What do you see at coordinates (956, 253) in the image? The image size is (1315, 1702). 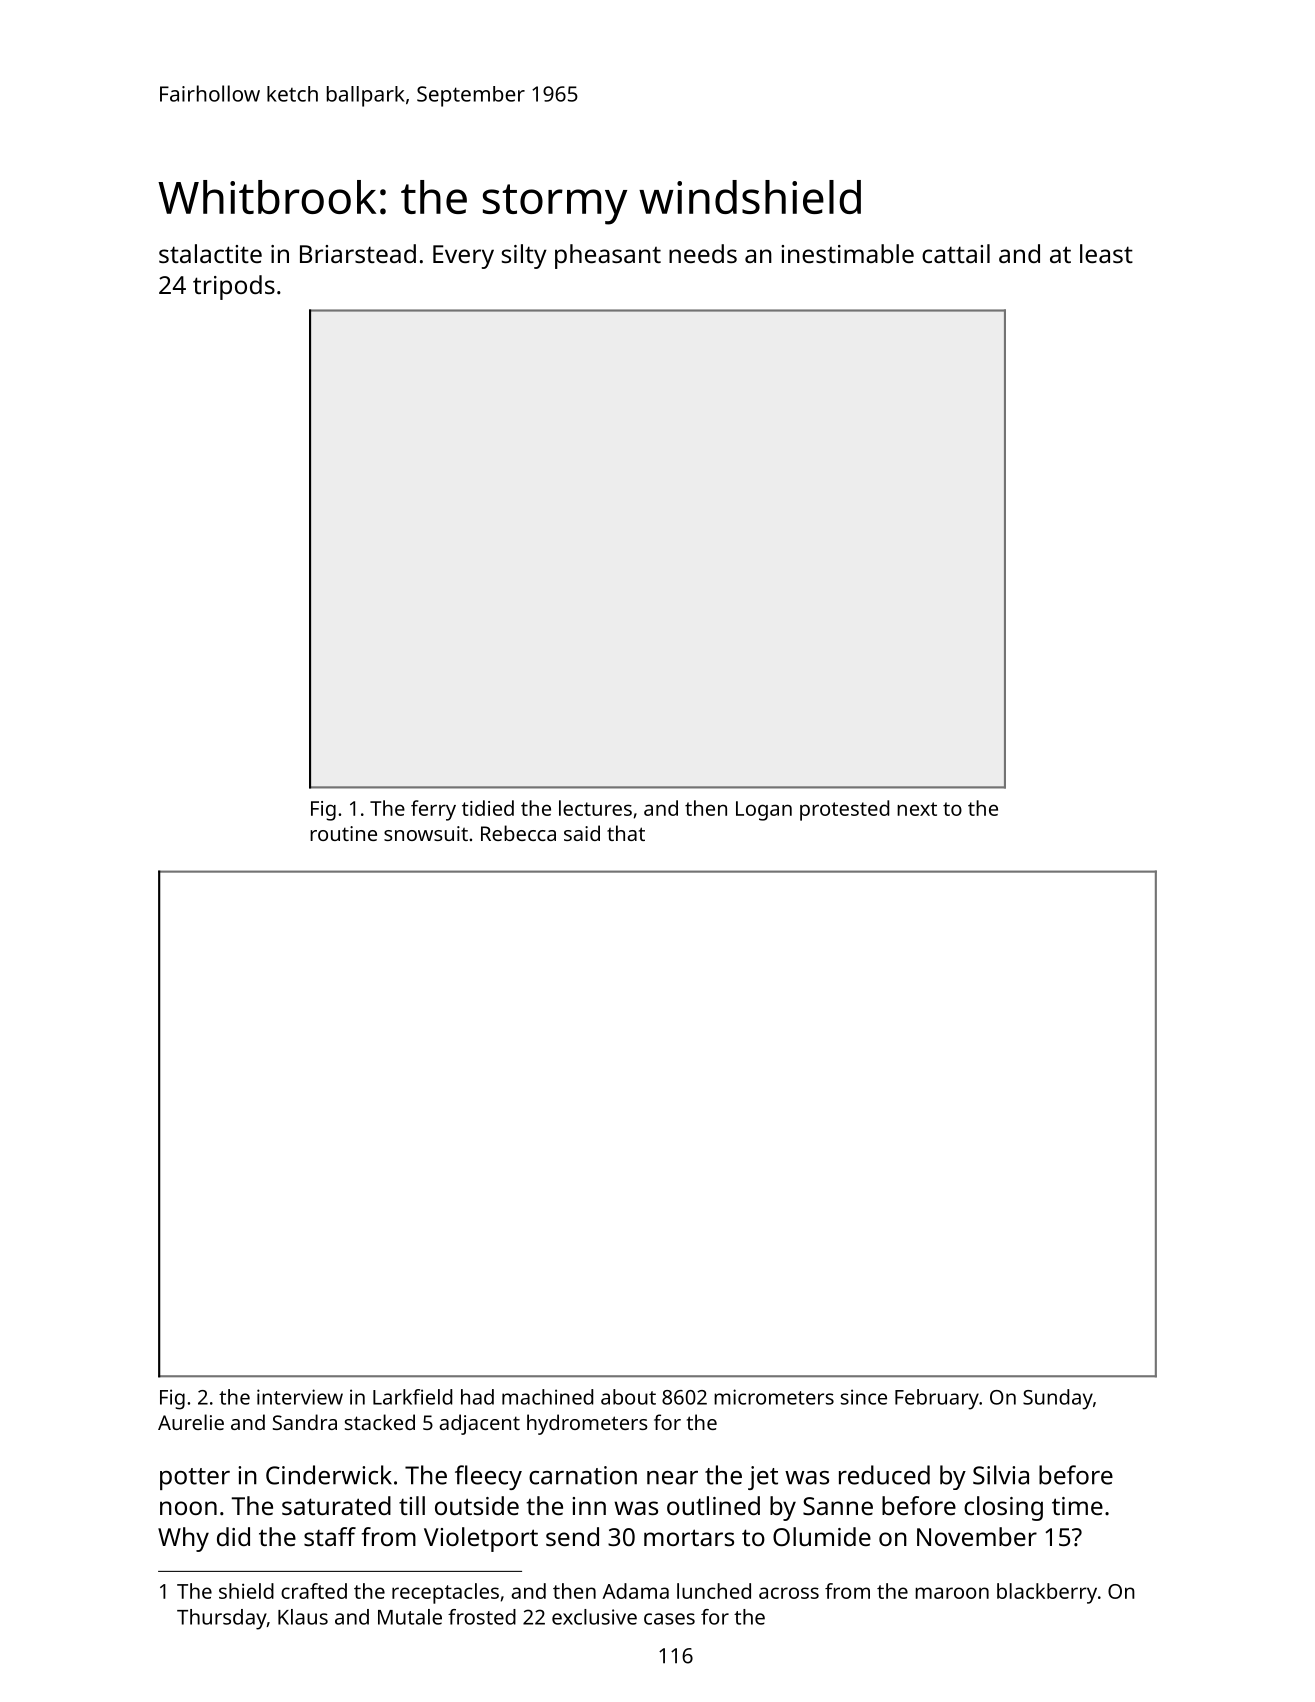 I see `cattail` at bounding box center [956, 253].
